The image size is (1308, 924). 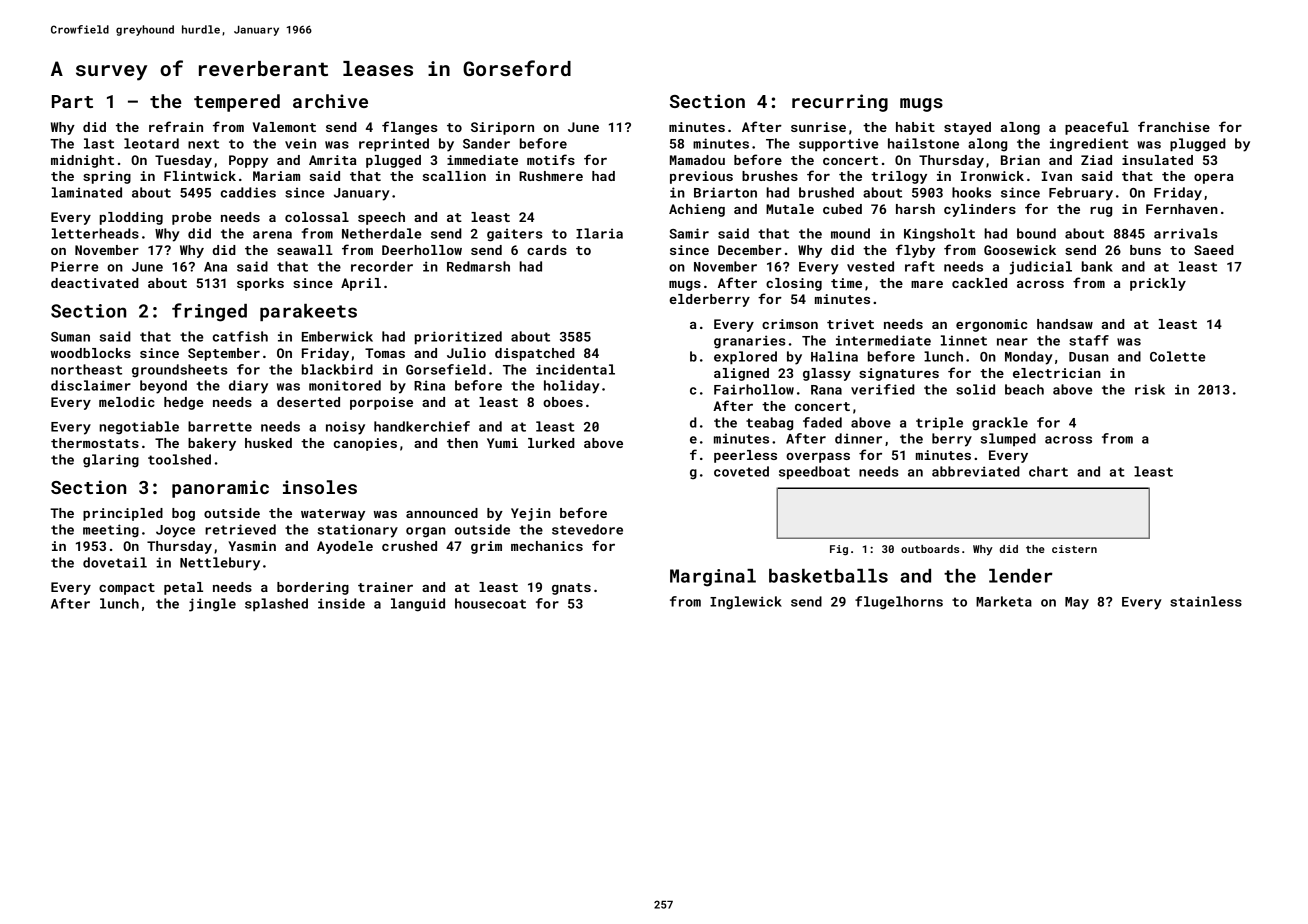 I want to click on Suman, so click(x=70, y=337).
